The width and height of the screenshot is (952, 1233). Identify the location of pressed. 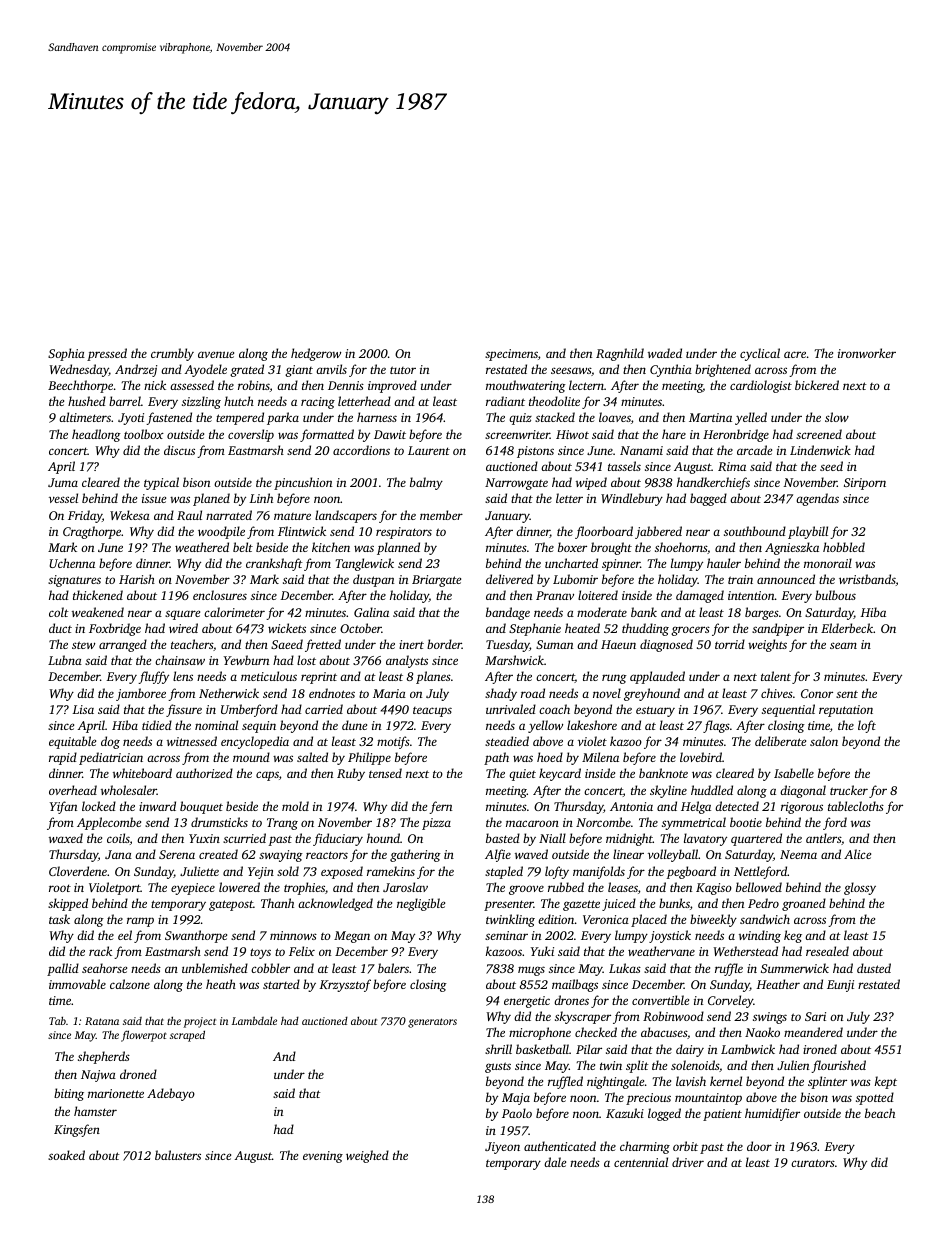
(107, 354).
